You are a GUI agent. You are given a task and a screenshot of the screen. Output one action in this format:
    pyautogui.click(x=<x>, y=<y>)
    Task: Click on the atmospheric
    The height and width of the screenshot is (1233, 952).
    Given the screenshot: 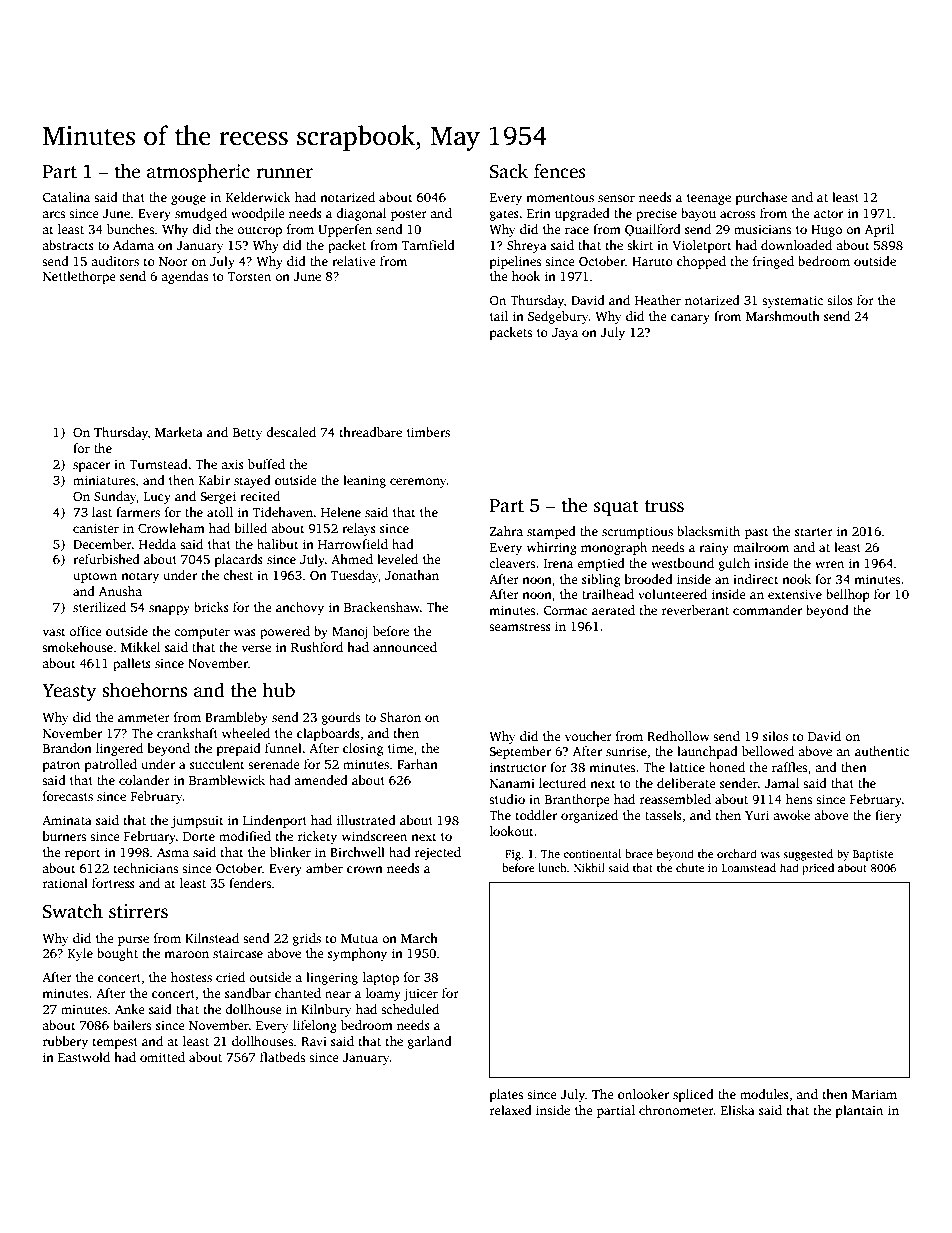 What is the action you would take?
    pyautogui.click(x=198, y=173)
